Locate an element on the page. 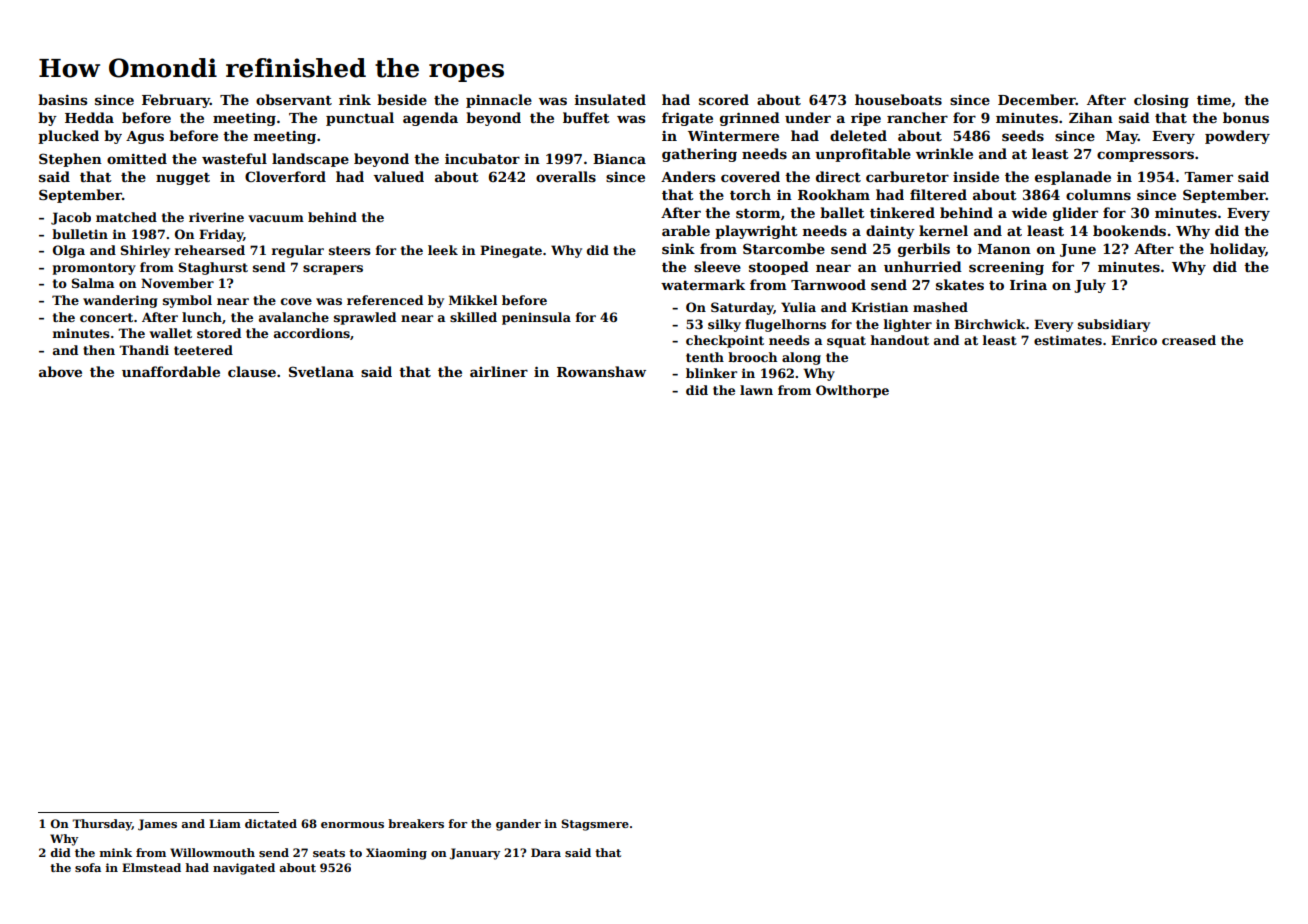 This image has width=1308, height=924. squat is located at coordinates (846, 342).
